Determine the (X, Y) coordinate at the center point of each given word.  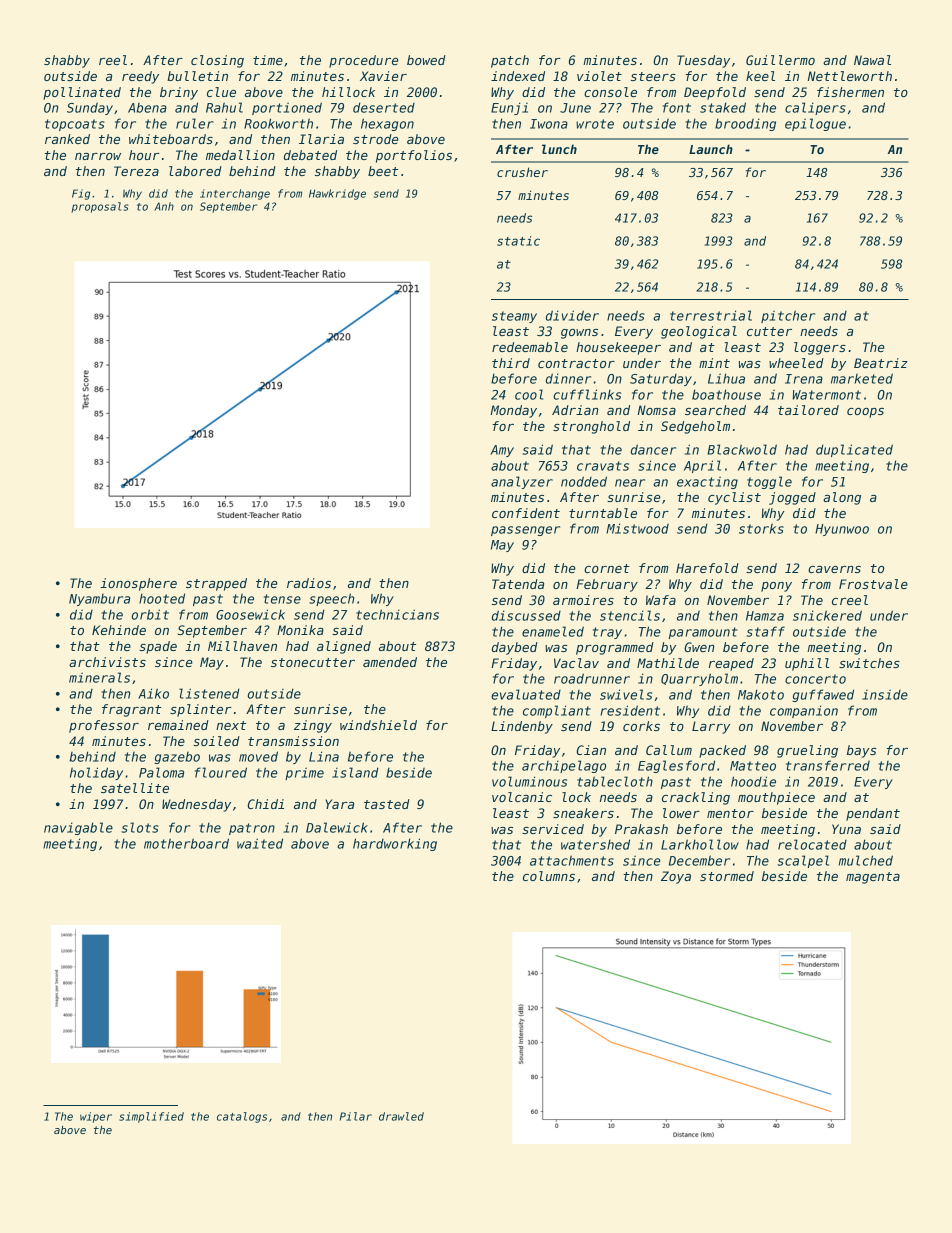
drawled (401, 1116)
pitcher (788, 316)
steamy (514, 317)
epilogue (815, 124)
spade (158, 647)
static (518, 241)
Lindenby (522, 727)
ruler (195, 123)
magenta (873, 878)
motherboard (186, 843)
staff (766, 631)
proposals (100, 207)
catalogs (242, 1117)
